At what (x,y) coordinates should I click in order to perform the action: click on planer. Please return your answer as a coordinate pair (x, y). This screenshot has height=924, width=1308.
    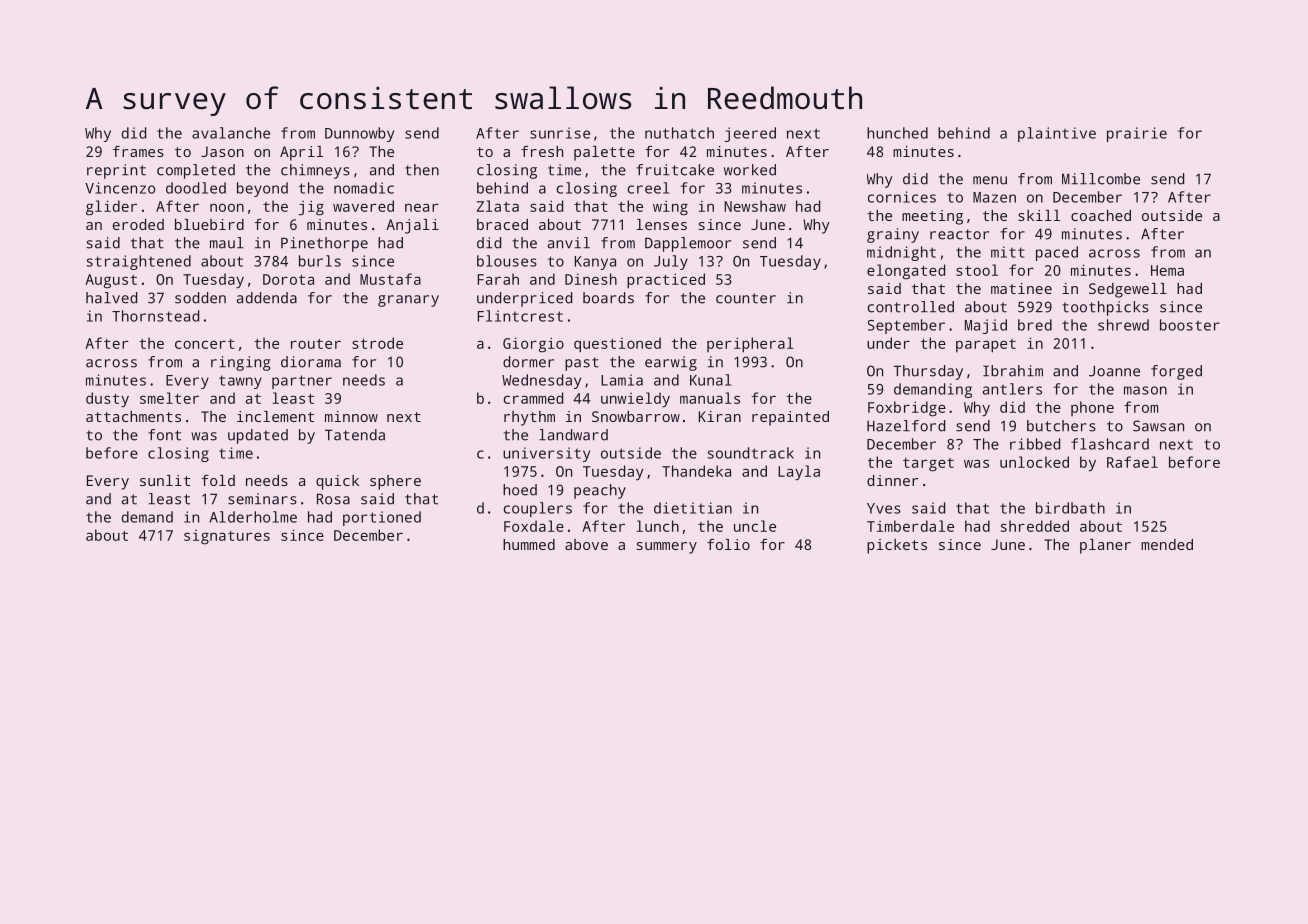
    Looking at the image, I should click on (1105, 546).
